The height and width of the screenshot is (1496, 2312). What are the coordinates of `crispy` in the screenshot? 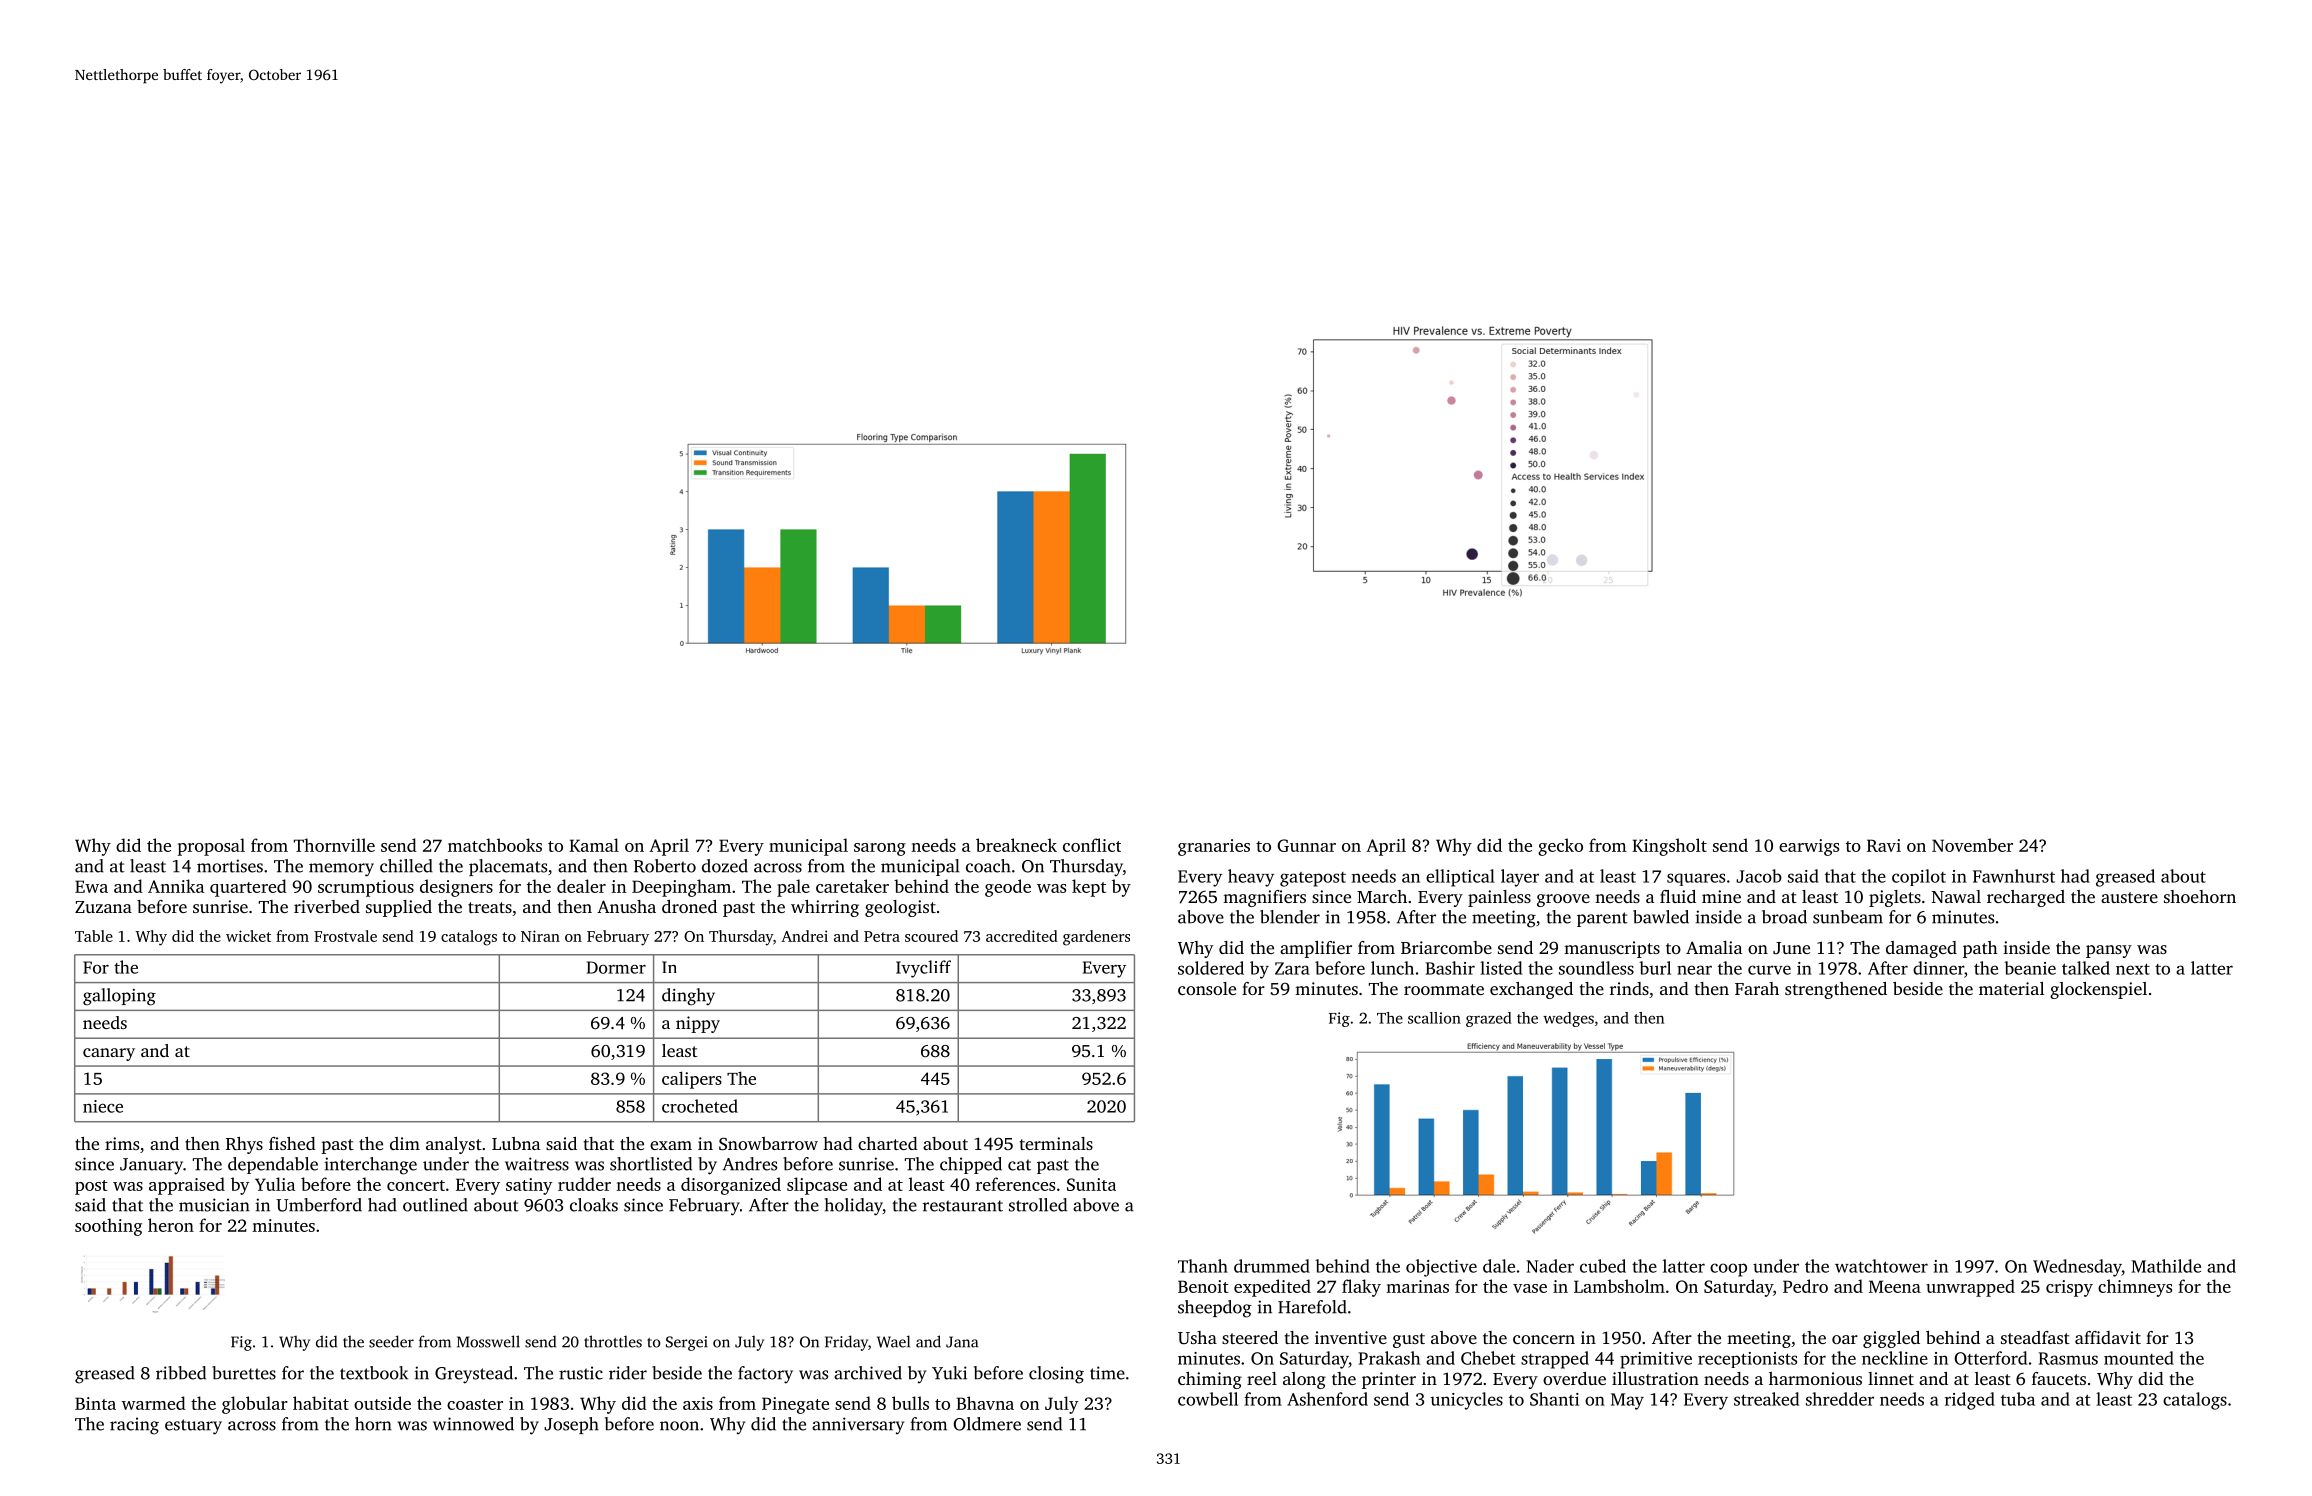 It's located at (2069, 1288).
